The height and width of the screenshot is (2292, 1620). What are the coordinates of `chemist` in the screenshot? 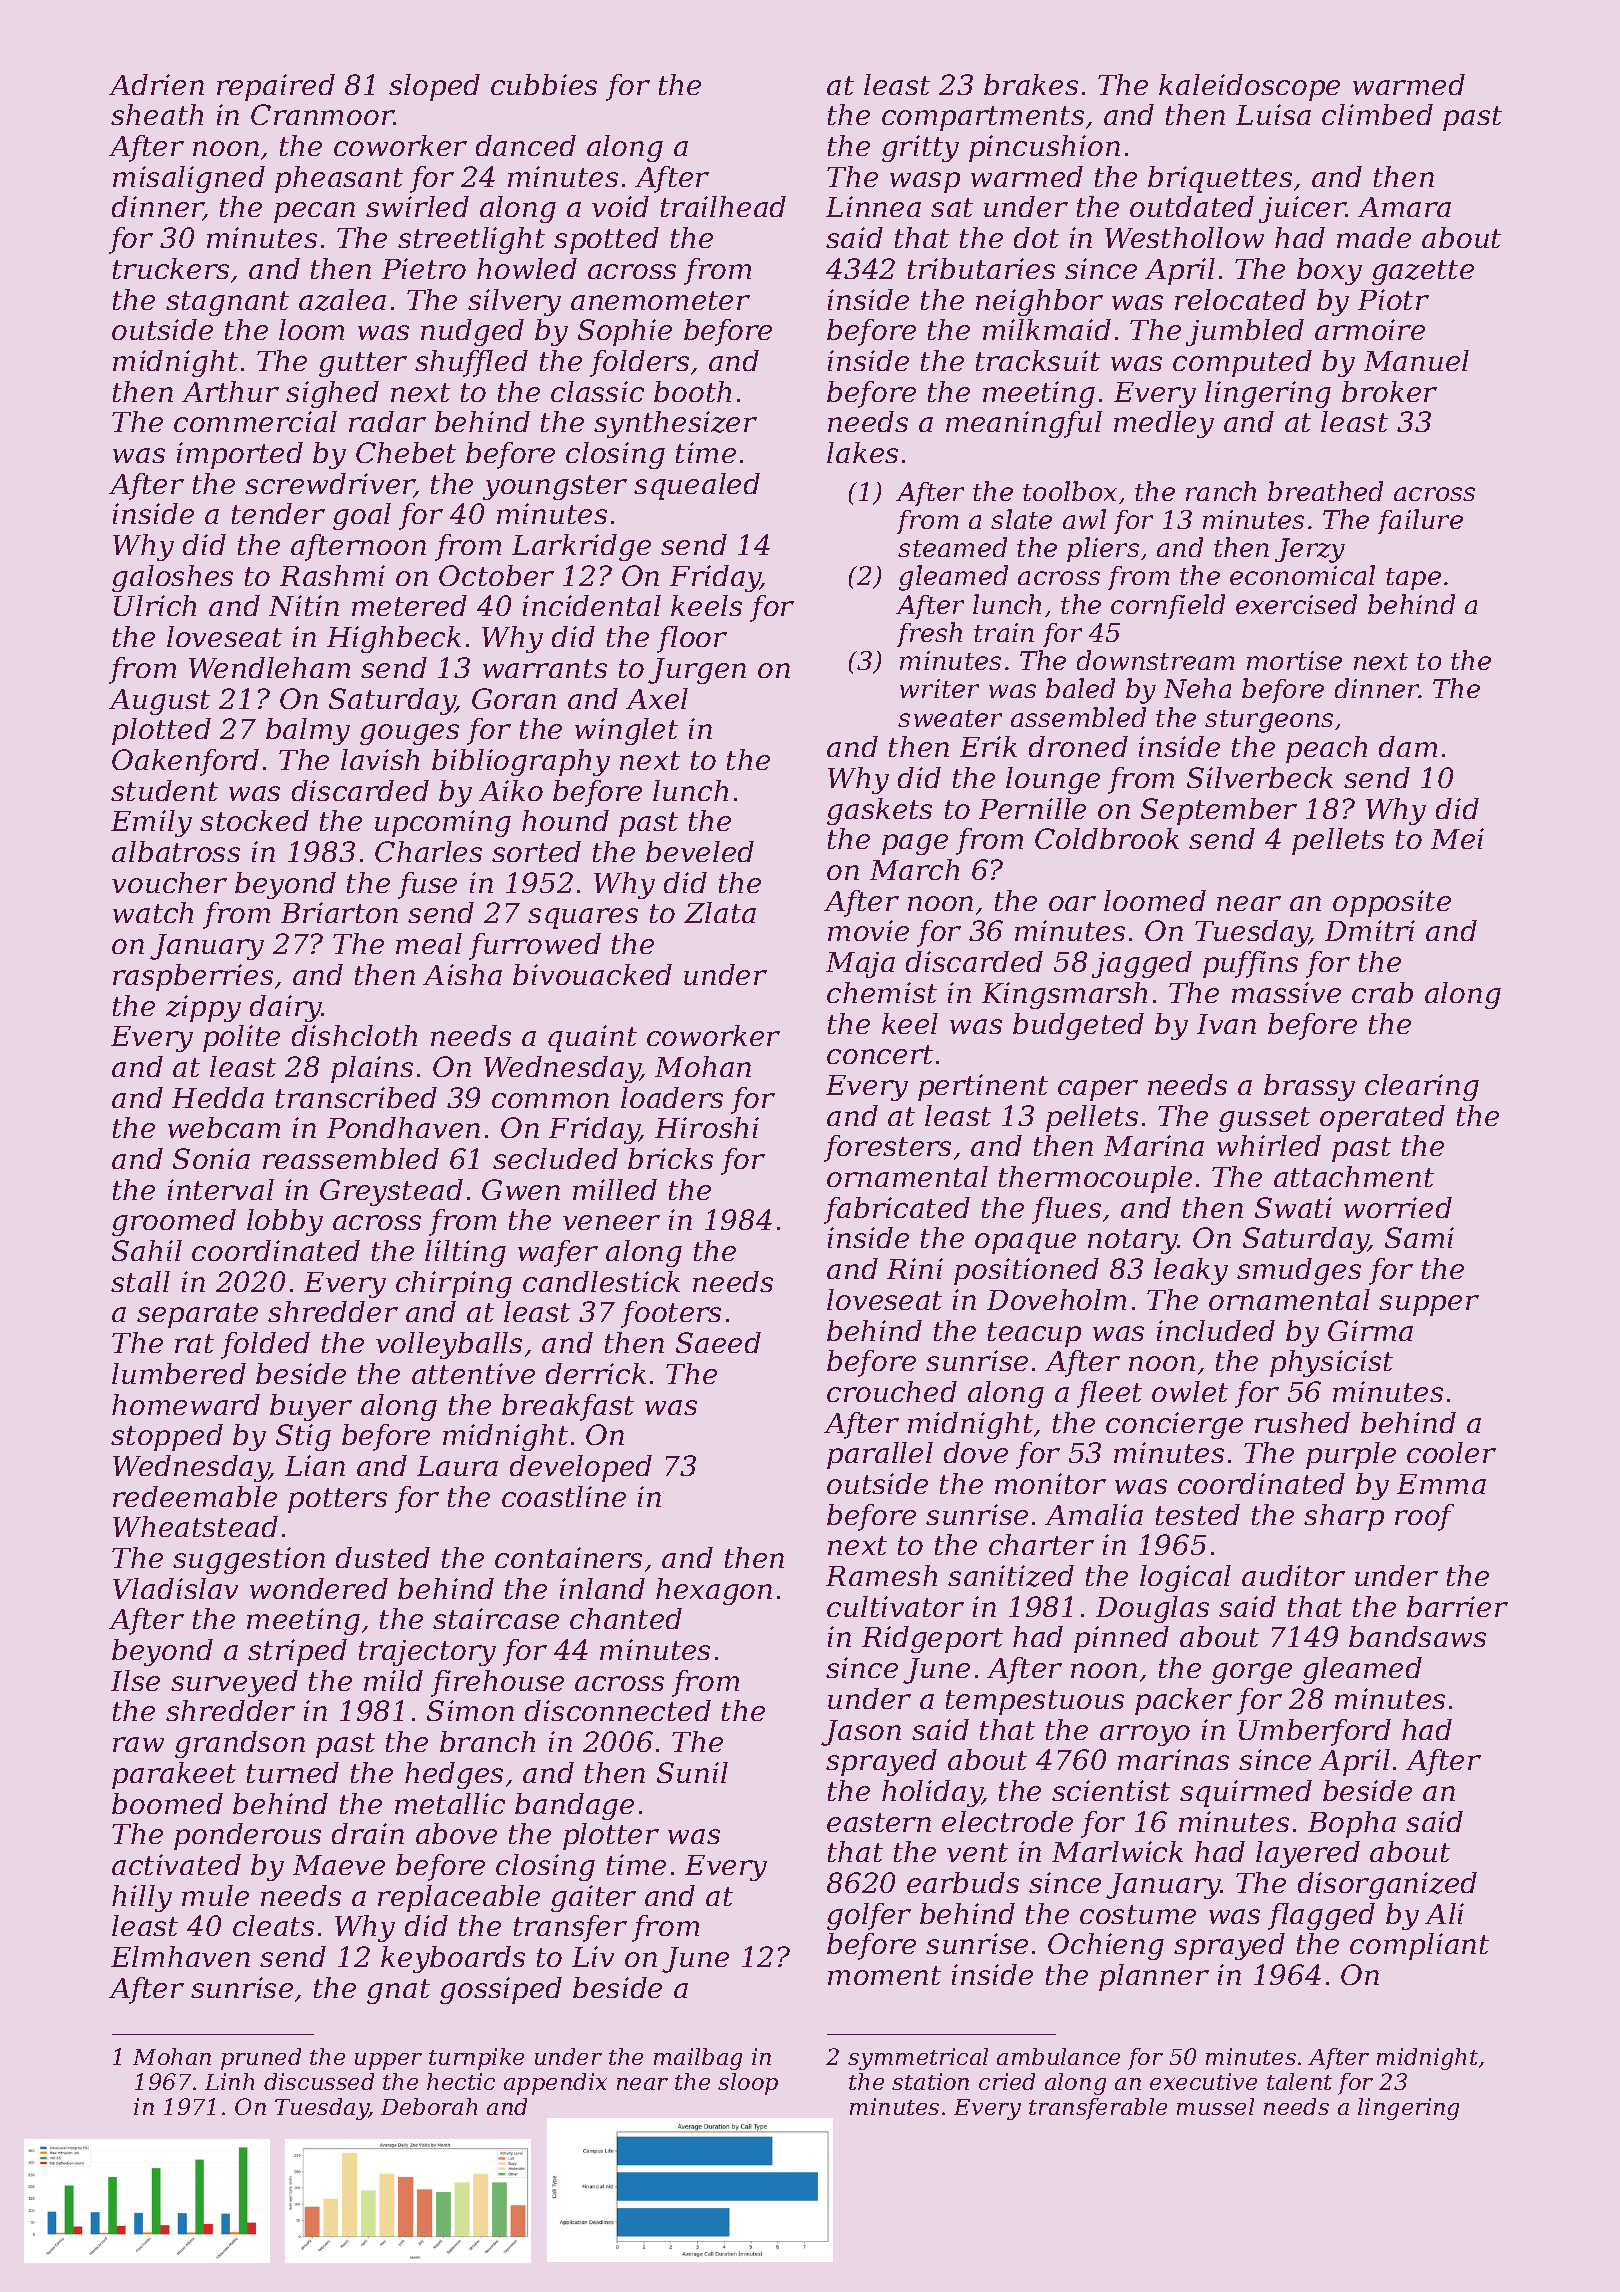 It's located at (882, 992).
